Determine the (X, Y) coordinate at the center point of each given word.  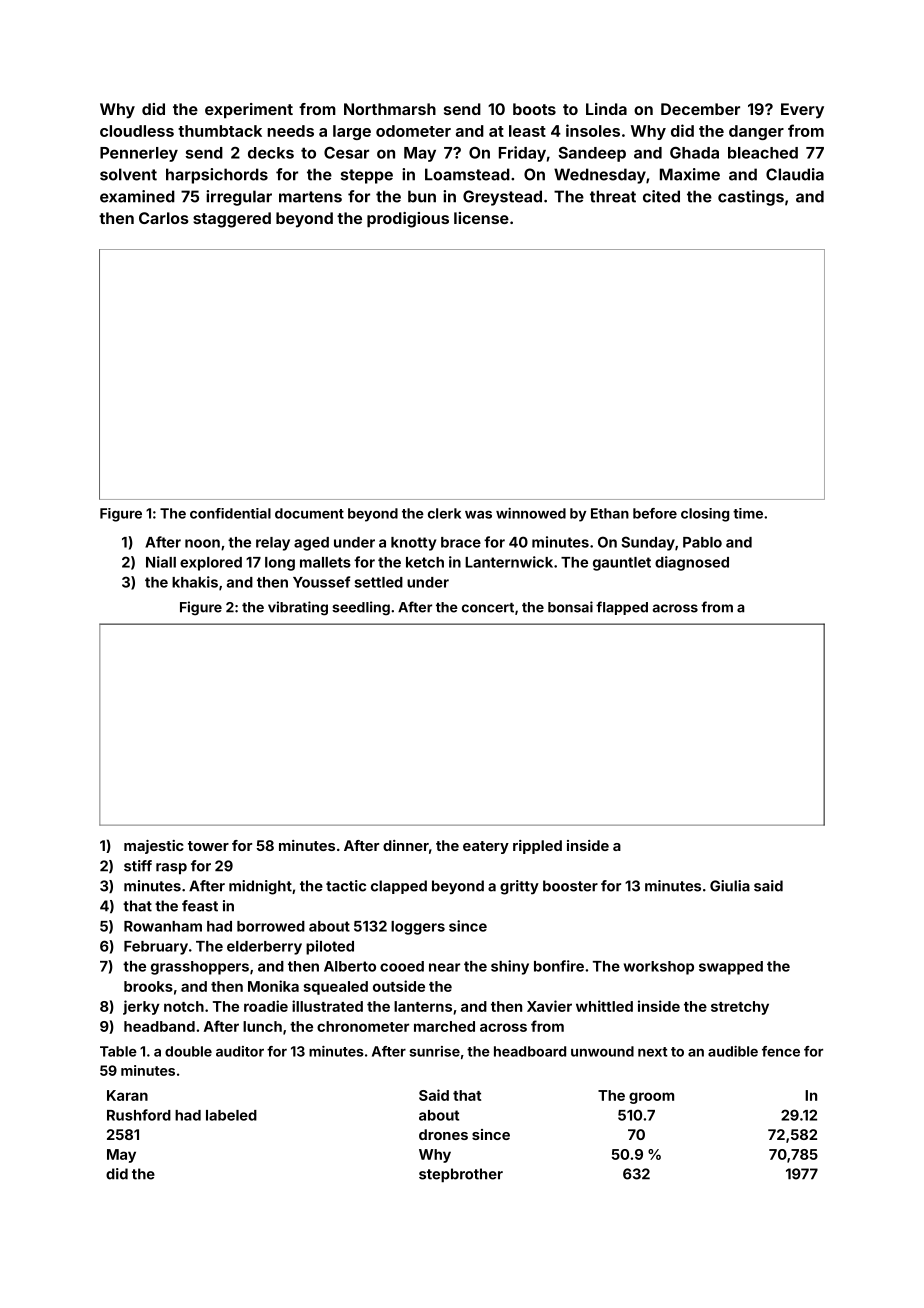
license (481, 218)
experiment (249, 111)
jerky (141, 1007)
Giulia (730, 886)
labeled (231, 1115)
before (655, 513)
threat (613, 196)
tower (208, 846)
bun (422, 196)
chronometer (363, 1026)
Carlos (164, 218)
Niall (161, 562)
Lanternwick (509, 562)
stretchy (740, 1008)
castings (751, 198)
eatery (486, 847)
